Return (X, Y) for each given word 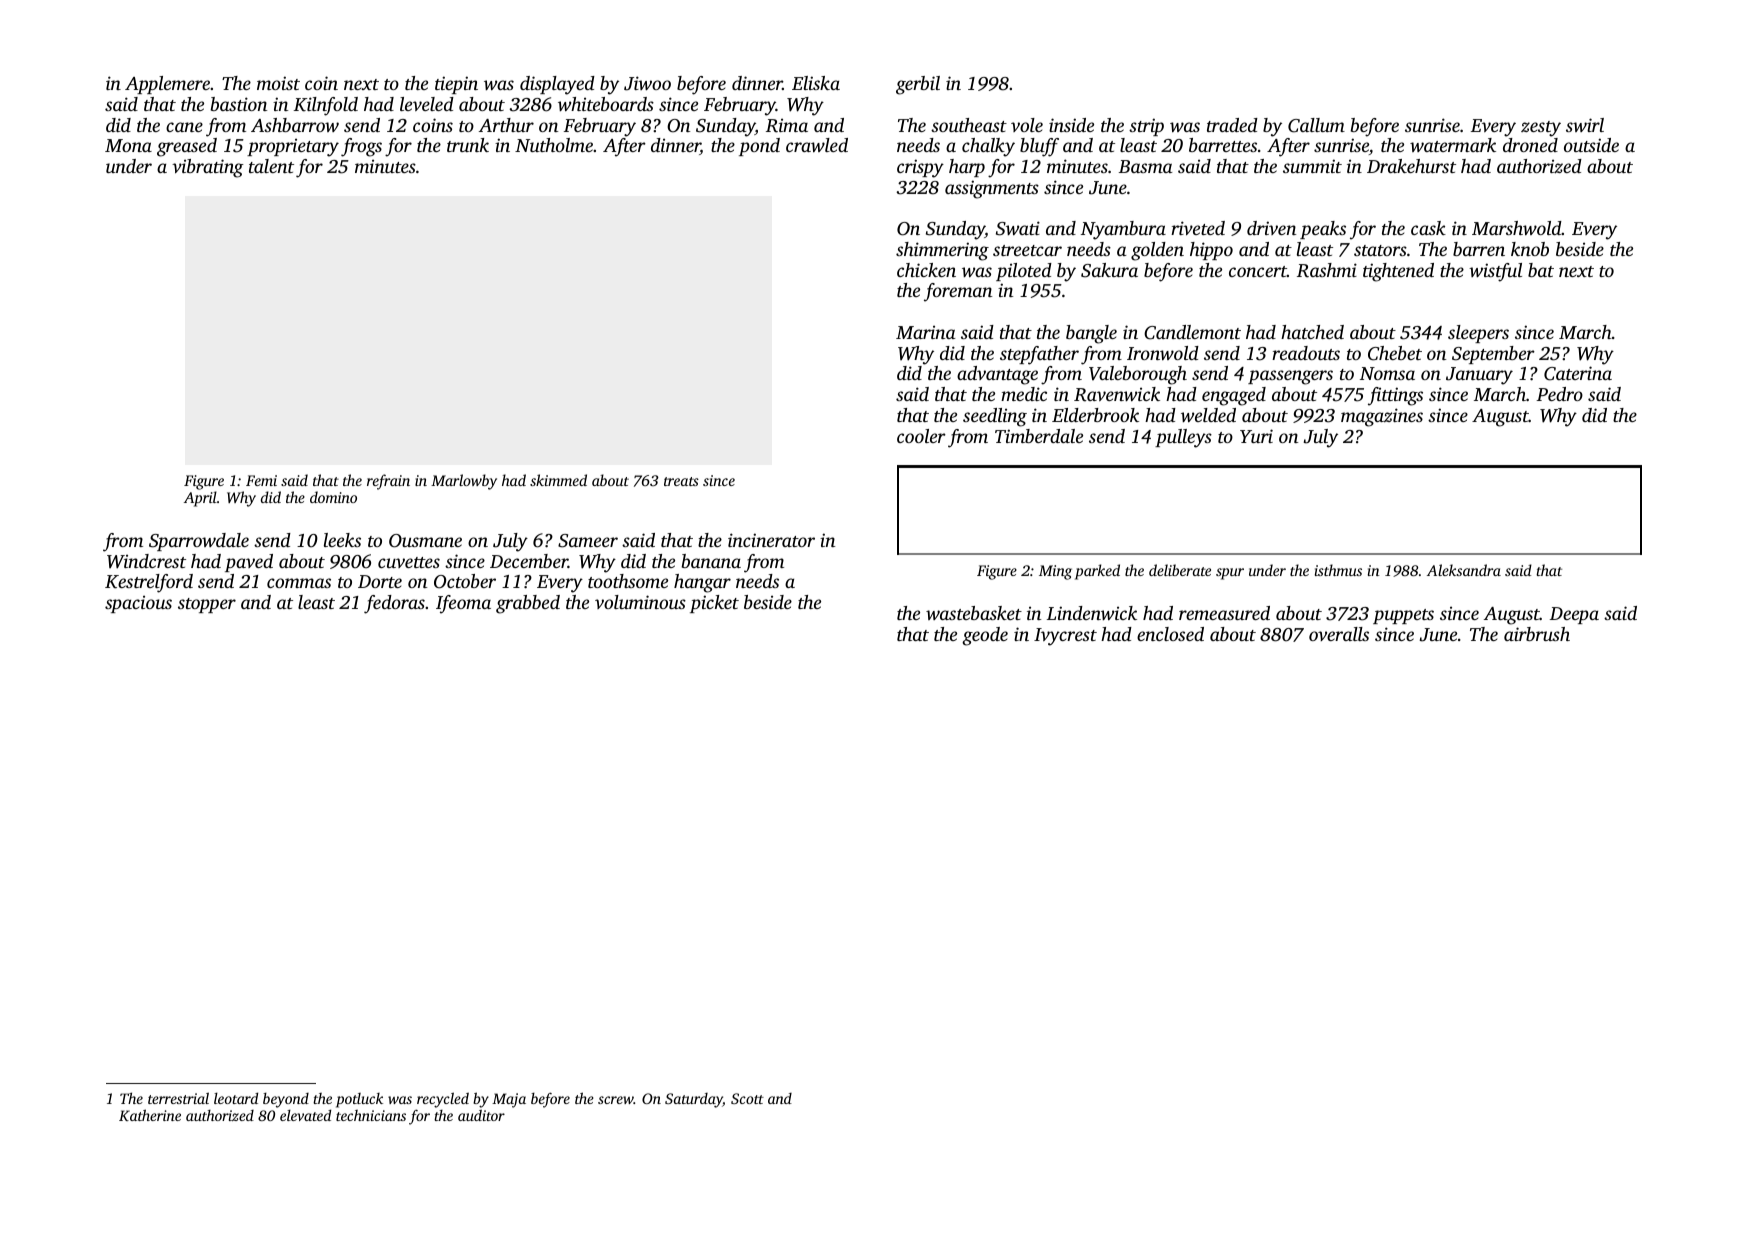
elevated (305, 1115)
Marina (926, 332)
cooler (921, 436)
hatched (1312, 332)
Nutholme (554, 145)
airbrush (1537, 634)
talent (271, 166)
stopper (207, 605)
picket (714, 604)
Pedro (1559, 394)
